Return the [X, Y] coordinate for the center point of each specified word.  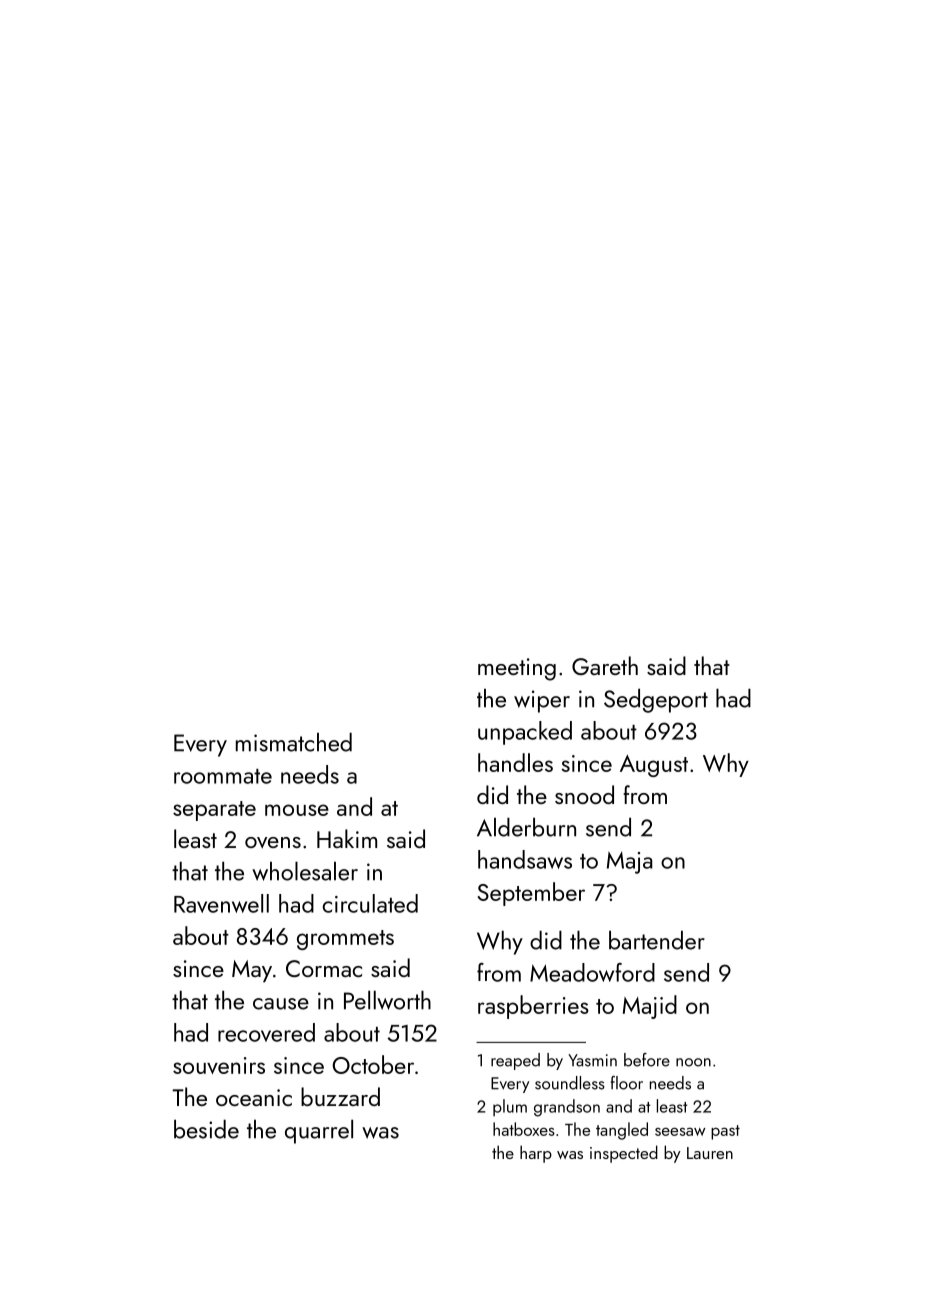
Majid [650, 1007]
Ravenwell [221, 903]
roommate [223, 776]
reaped [515, 1061]
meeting [517, 669]
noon [693, 1062]
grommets [345, 940]
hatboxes [524, 1129]
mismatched [294, 742]
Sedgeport [656, 700]
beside [206, 1129]
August [654, 766]
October [373, 1064]
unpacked [525, 733]
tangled [622, 1131]
